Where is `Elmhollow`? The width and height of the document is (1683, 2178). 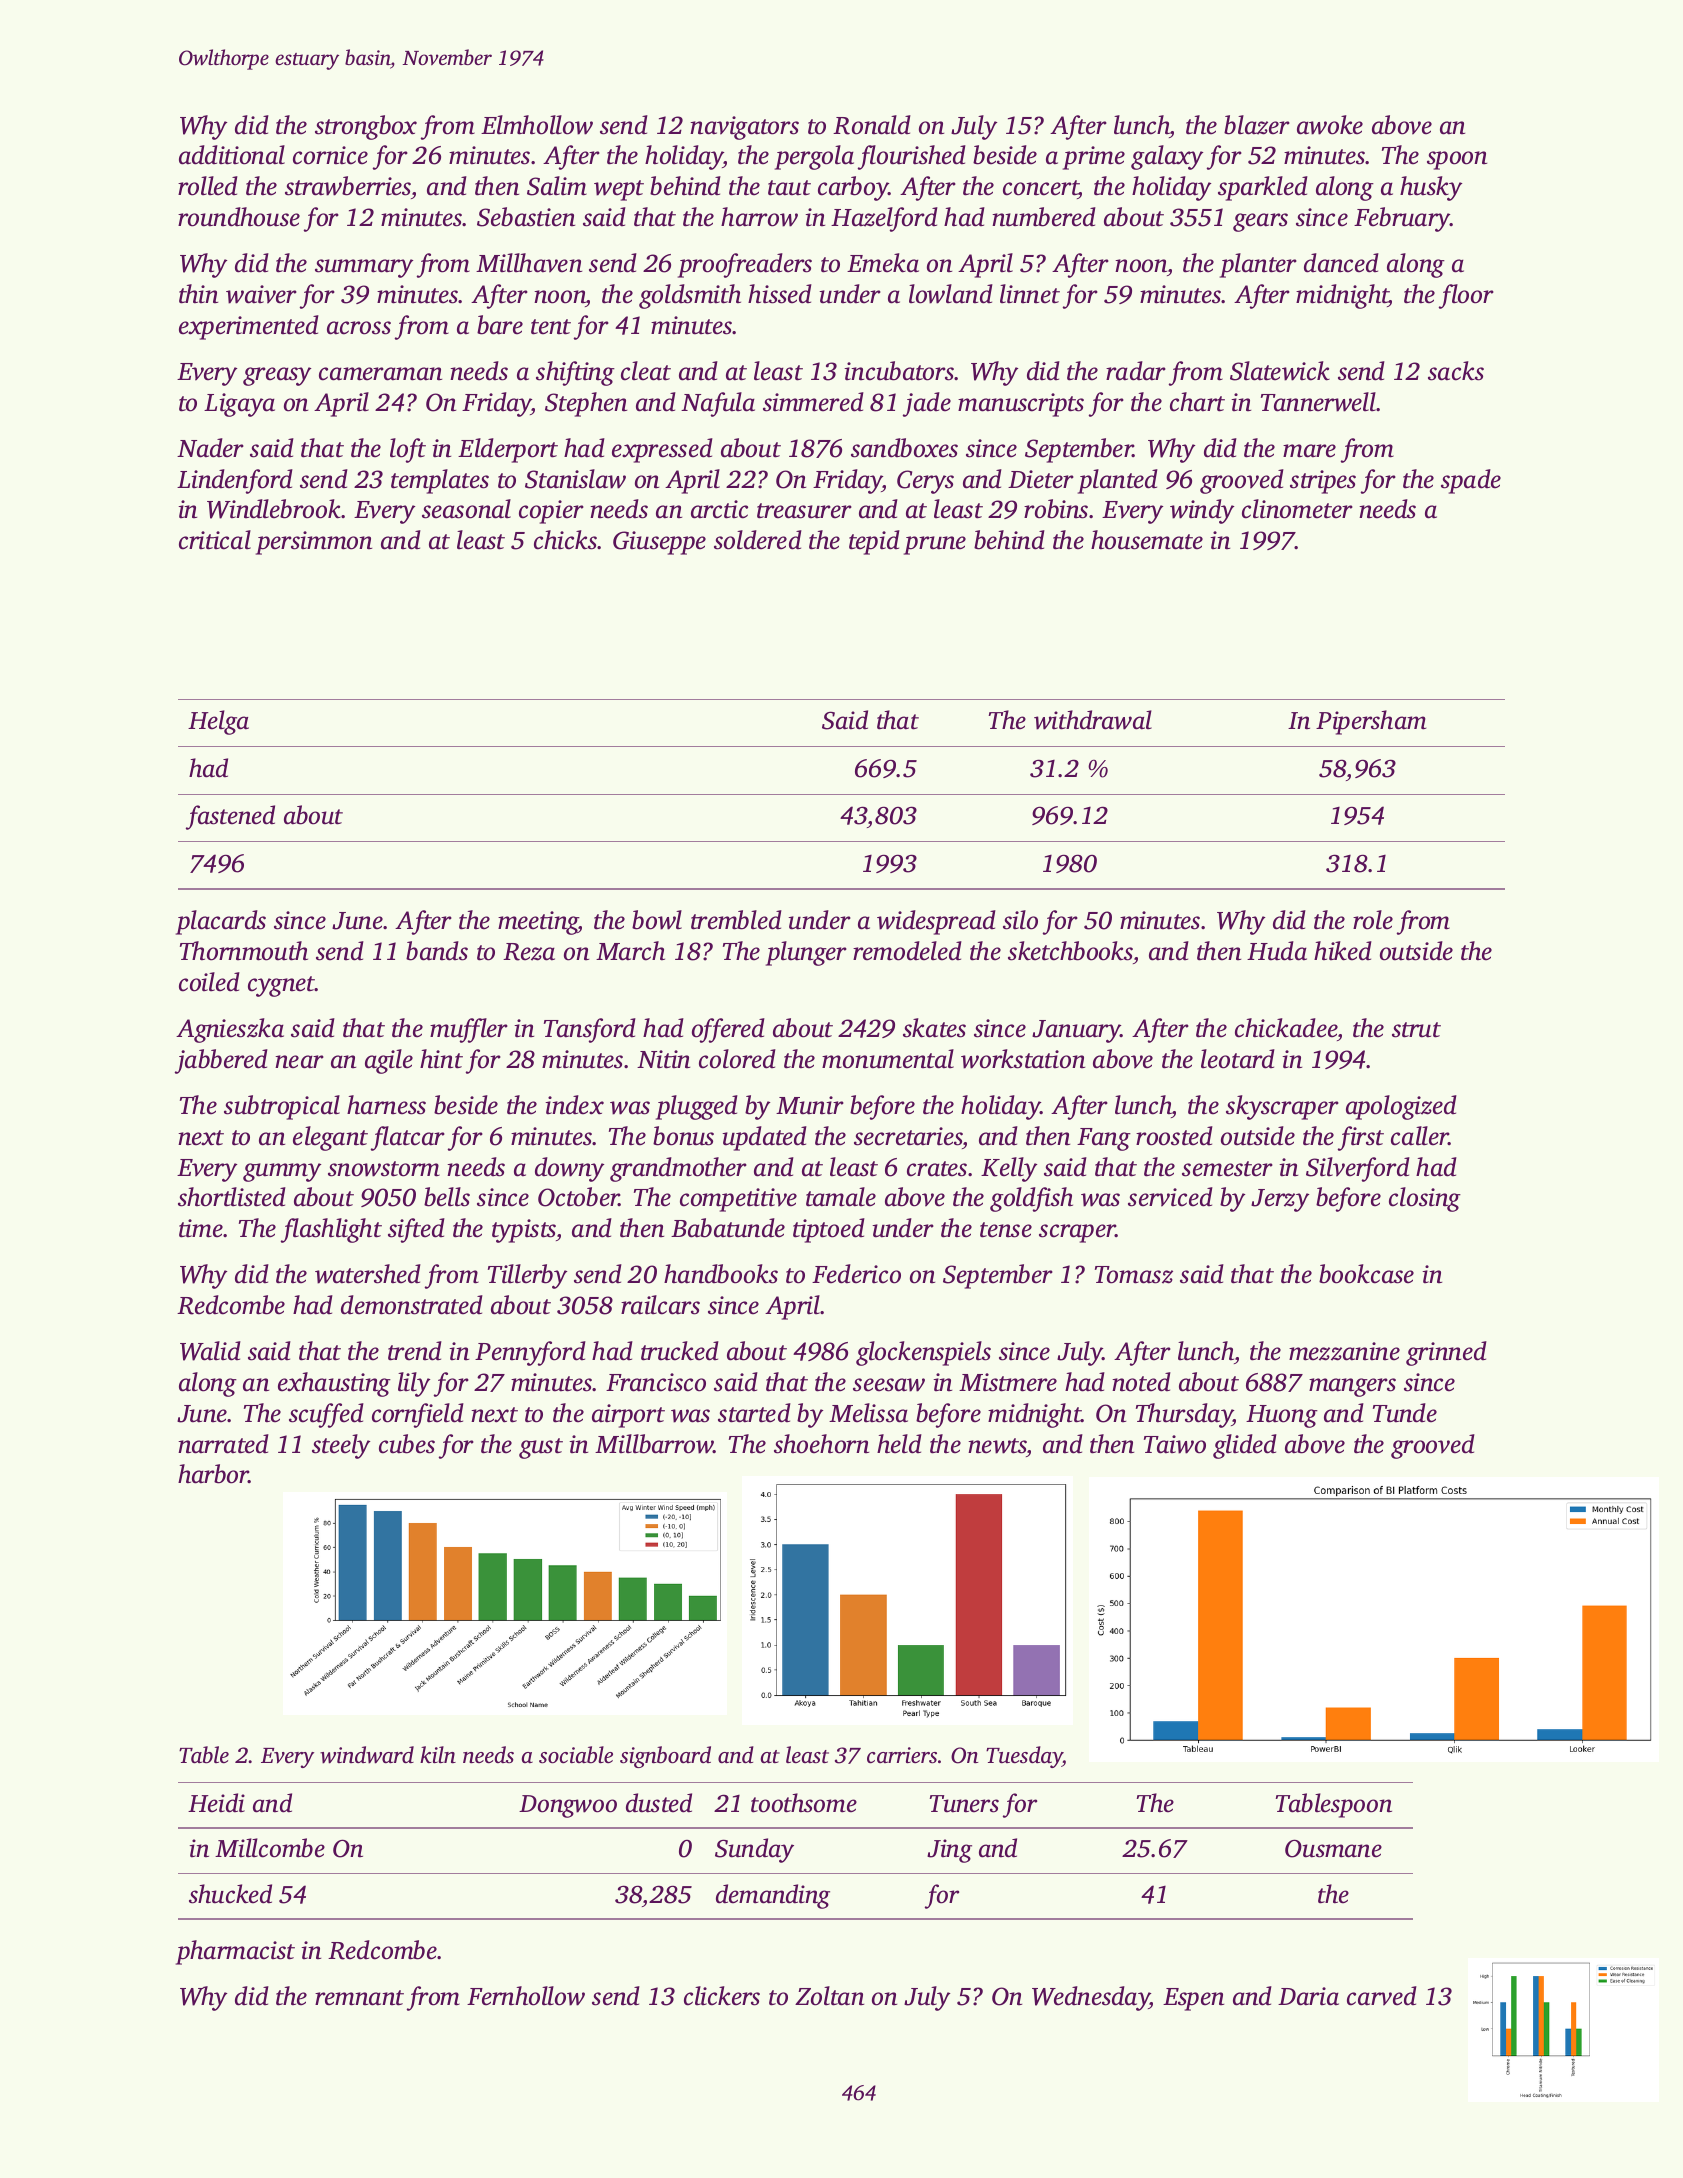
Elmhollow is located at coordinates (537, 125).
